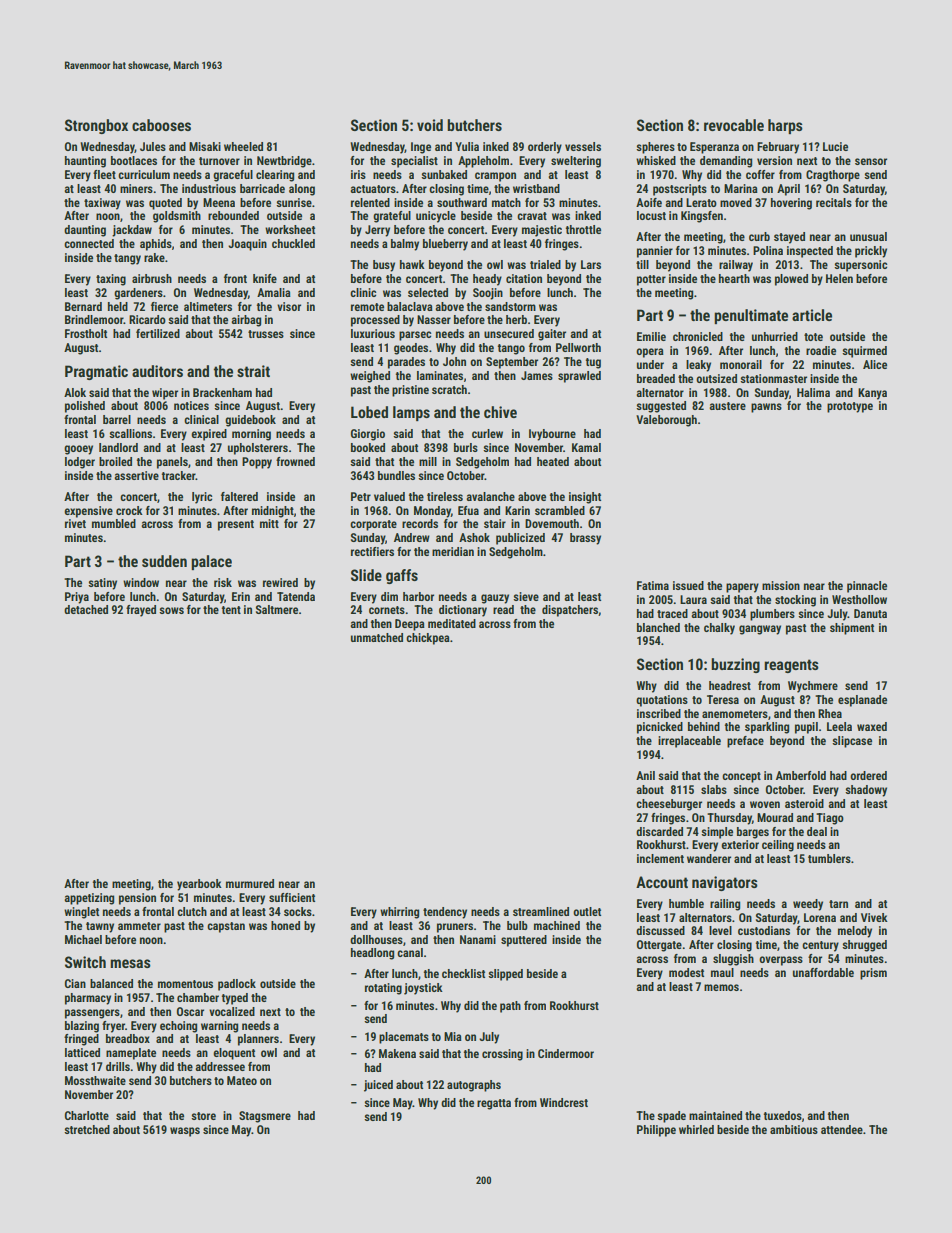 This screenshot has width=952, height=1233. Describe the element at coordinates (289, 306) in the screenshot. I see `visor` at that location.
